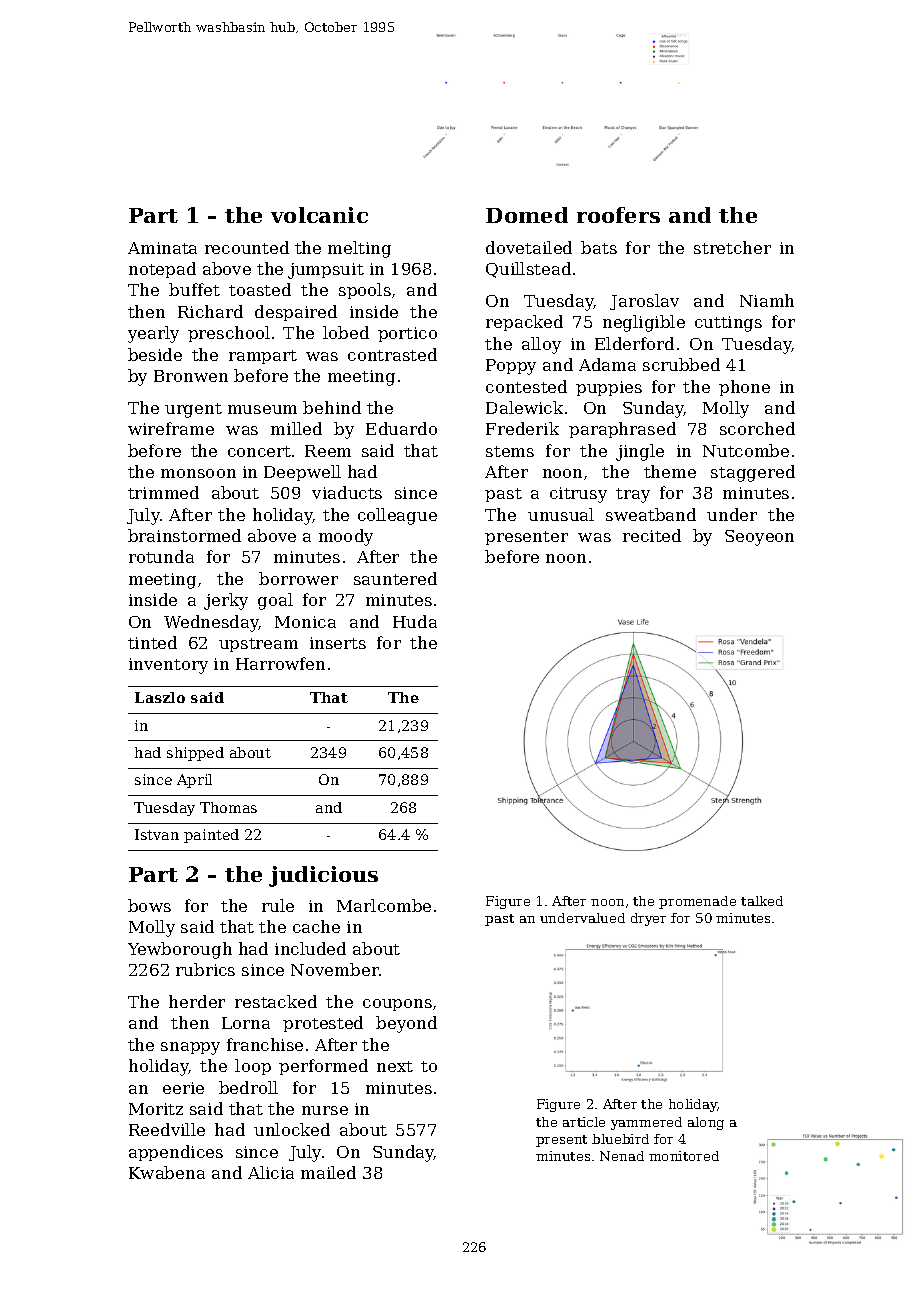 This screenshot has width=924, height=1314. Describe the element at coordinates (260, 289) in the screenshot. I see `toasted` at that location.
